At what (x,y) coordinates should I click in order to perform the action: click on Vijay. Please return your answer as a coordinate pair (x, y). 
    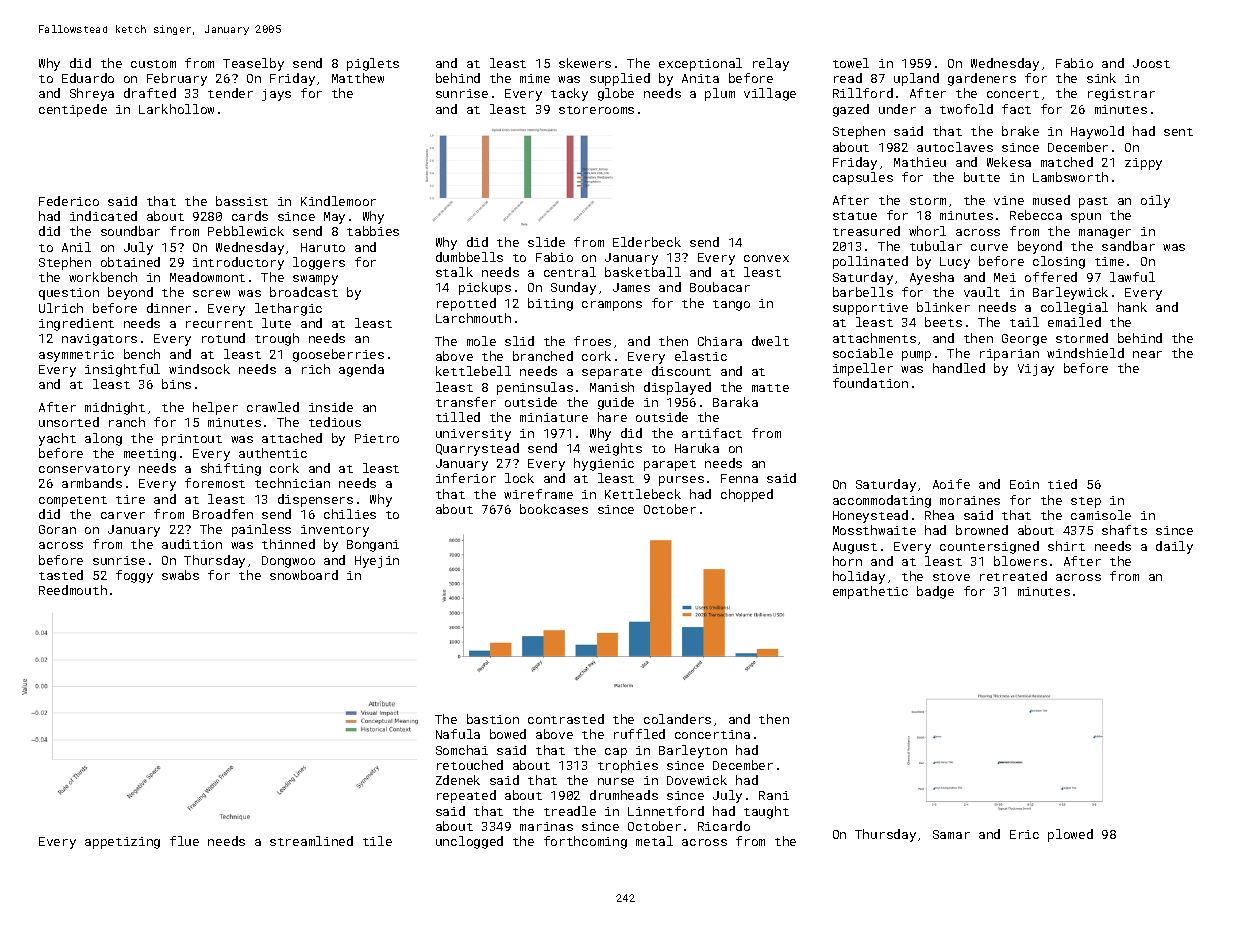
    Looking at the image, I should click on (1036, 370).
